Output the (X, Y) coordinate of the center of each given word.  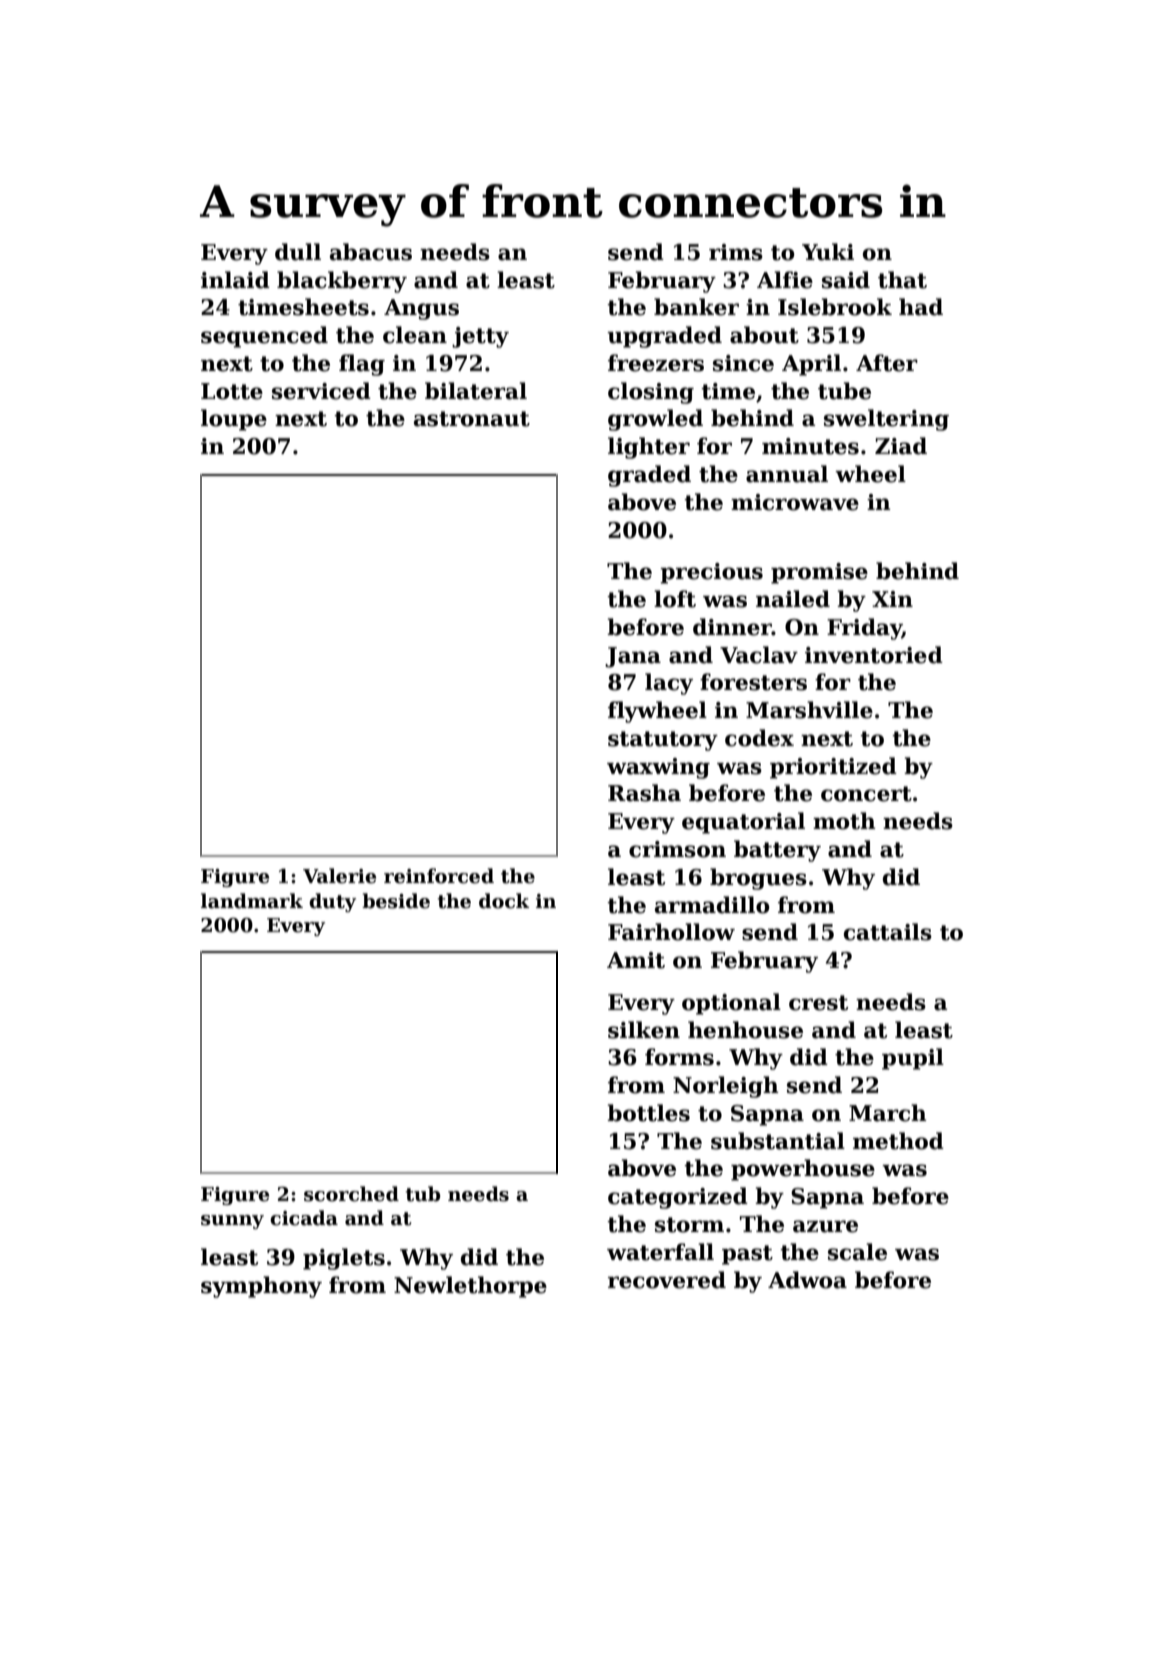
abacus (371, 252)
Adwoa (807, 1280)
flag (362, 365)
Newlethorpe (470, 1287)
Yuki (828, 252)
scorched (351, 1194)
